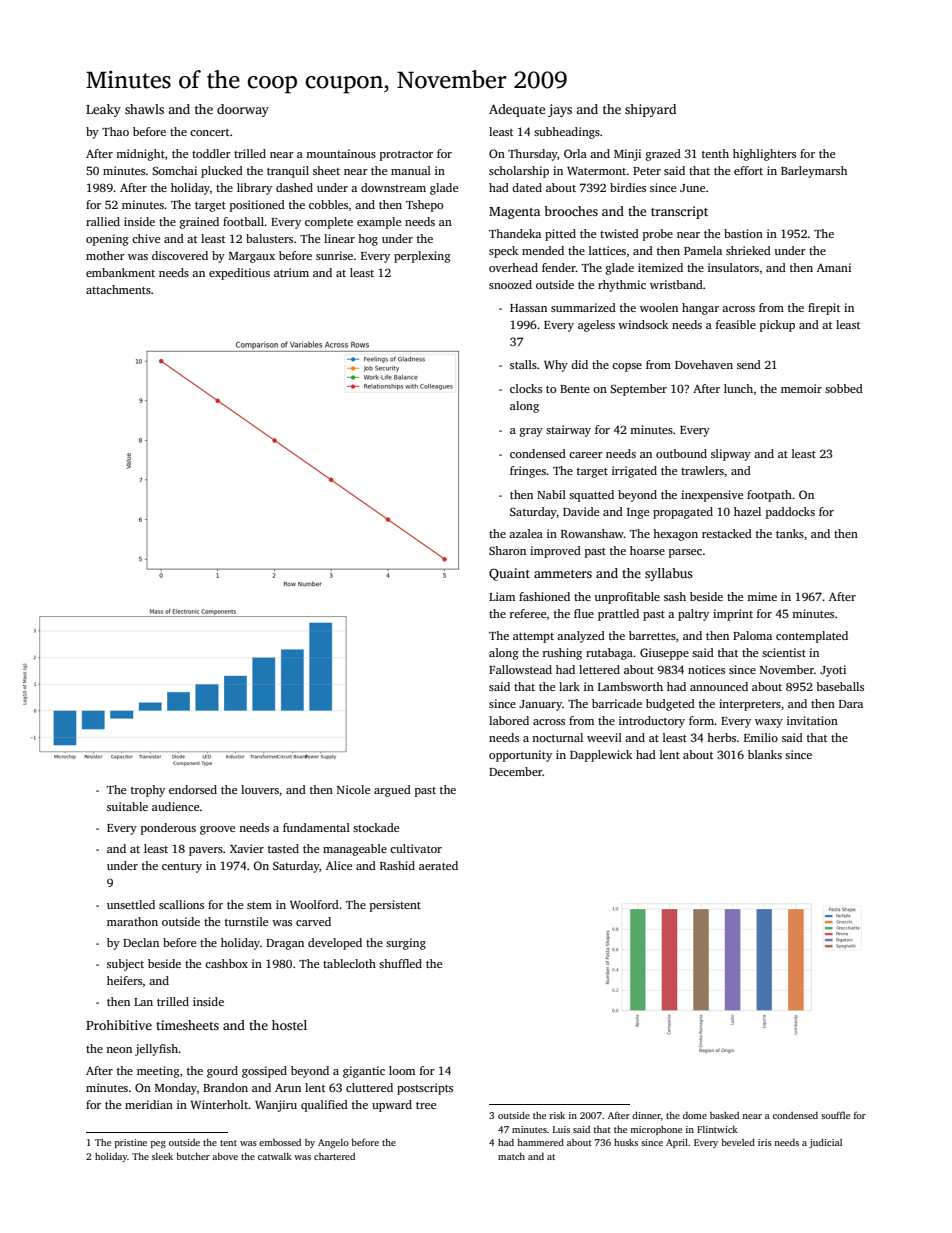 This page has width=952, height=1233. Describe the element at coordinates (339, 865) in the page. I see `Alice` at that location.
